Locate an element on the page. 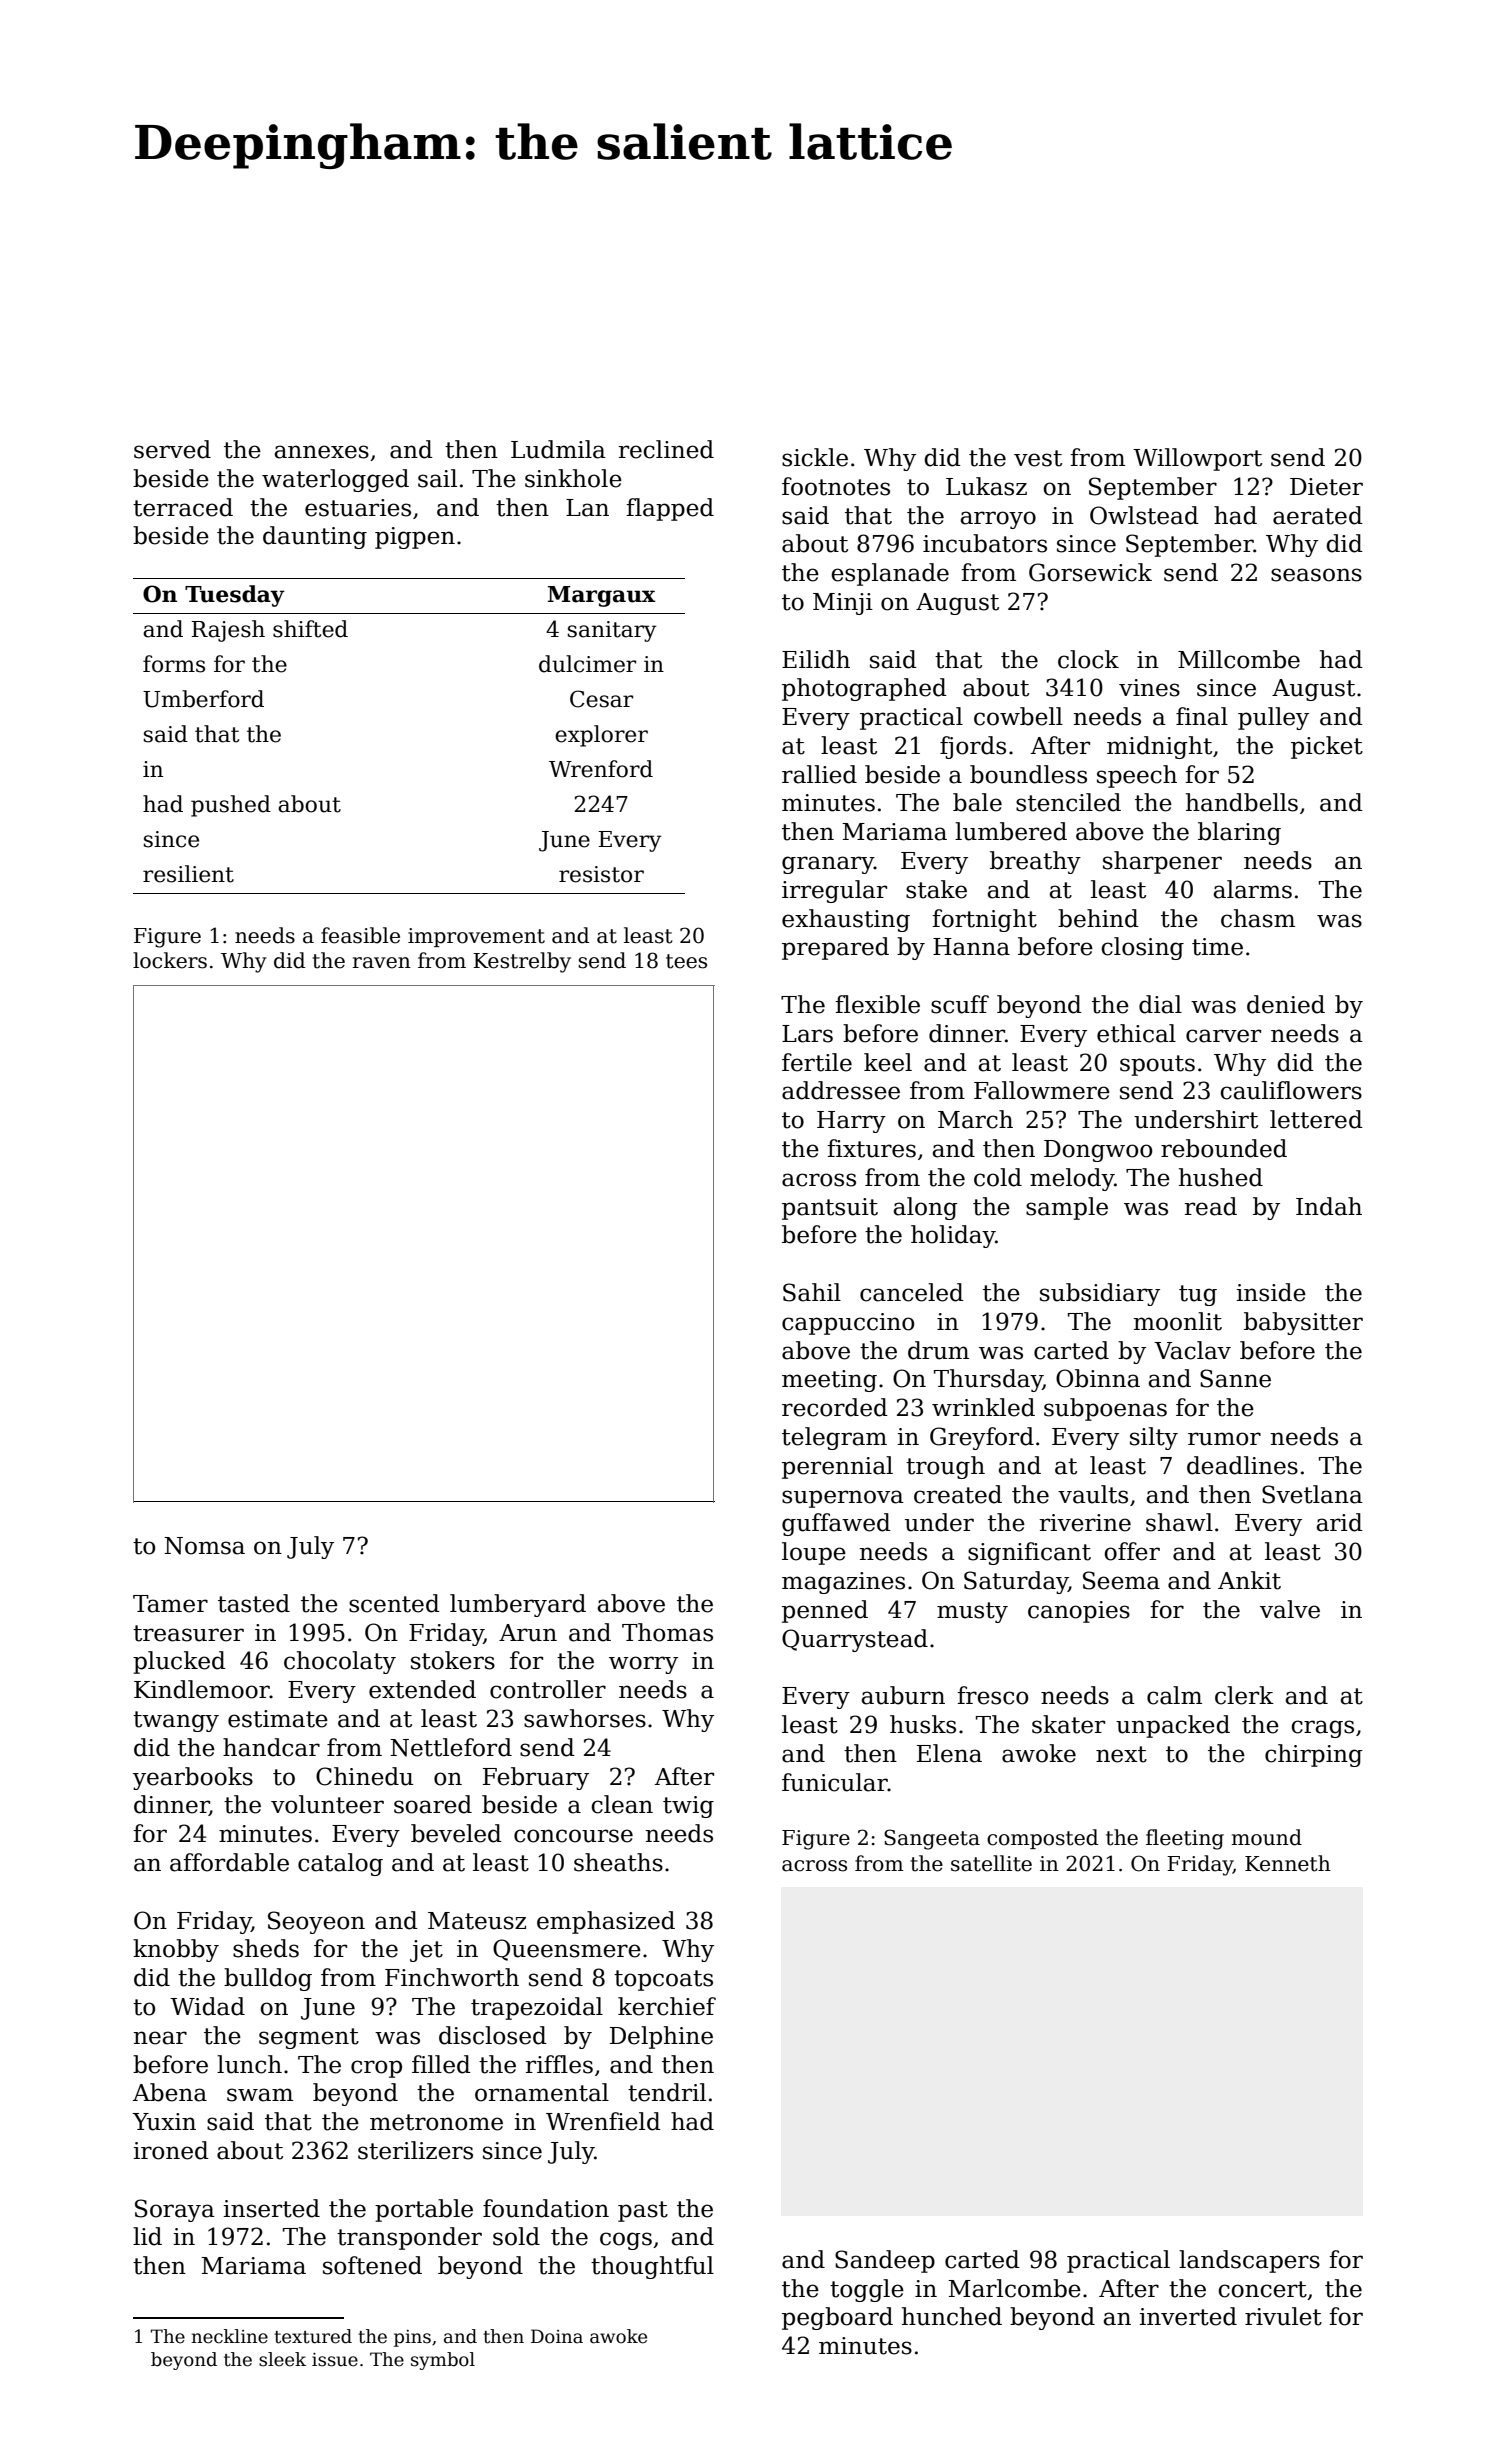 This page has height=2464, width=1496. tendril is located at coordinates (667, 2092).
